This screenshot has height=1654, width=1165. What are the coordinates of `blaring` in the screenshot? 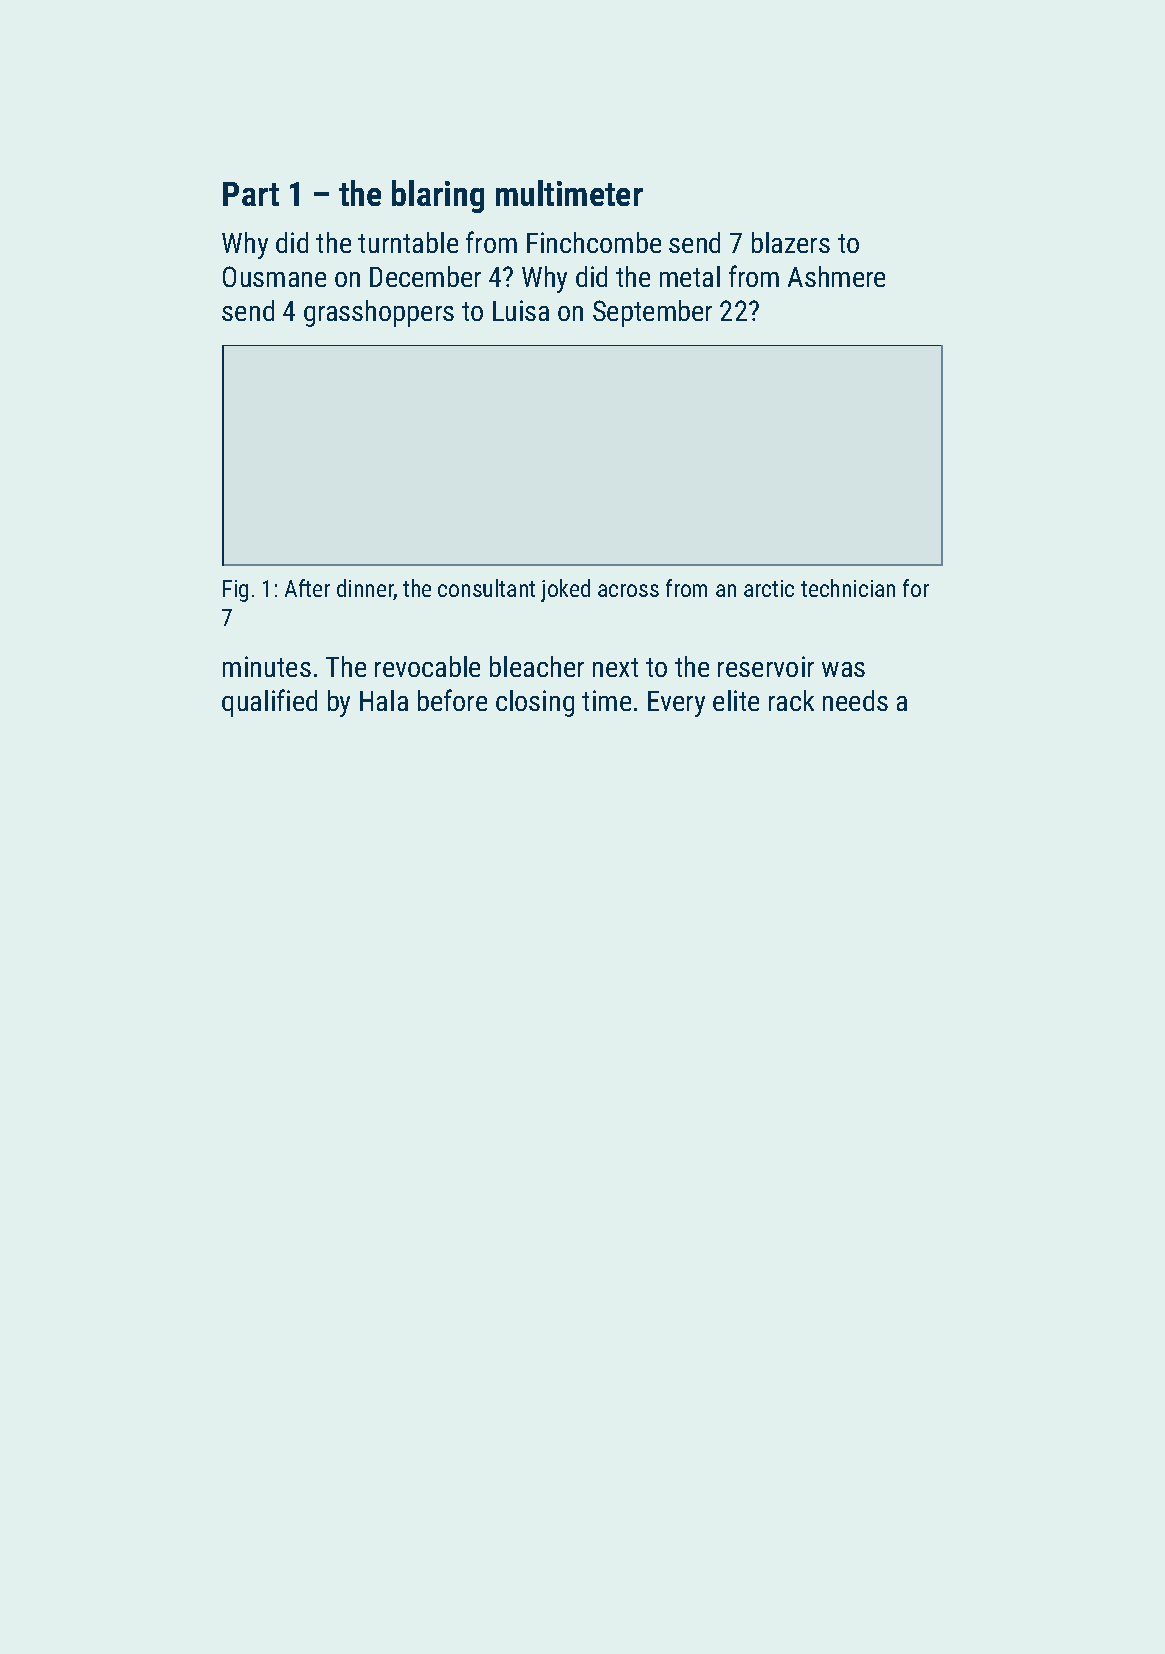 It's located at (438, 196).
